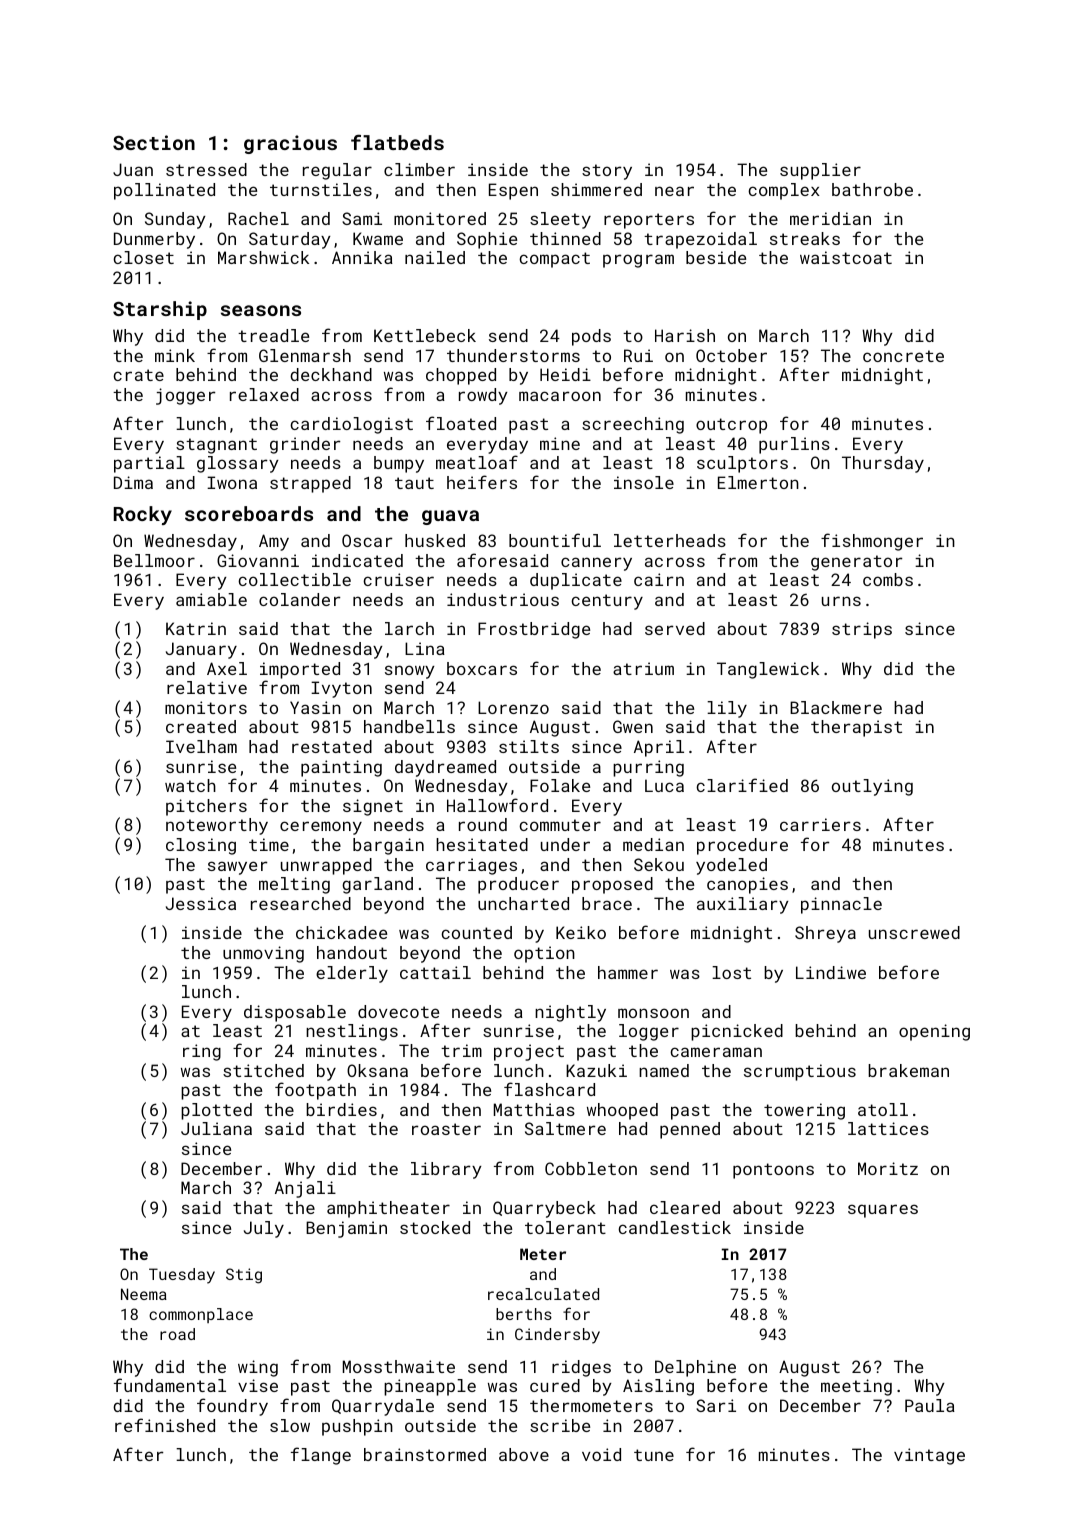 The width and height of the screenshot is (1087, 1538). What do you see at coordinates (643, 668) in the screenshot?
I see `atrium` at bounding box center [643, 668].
